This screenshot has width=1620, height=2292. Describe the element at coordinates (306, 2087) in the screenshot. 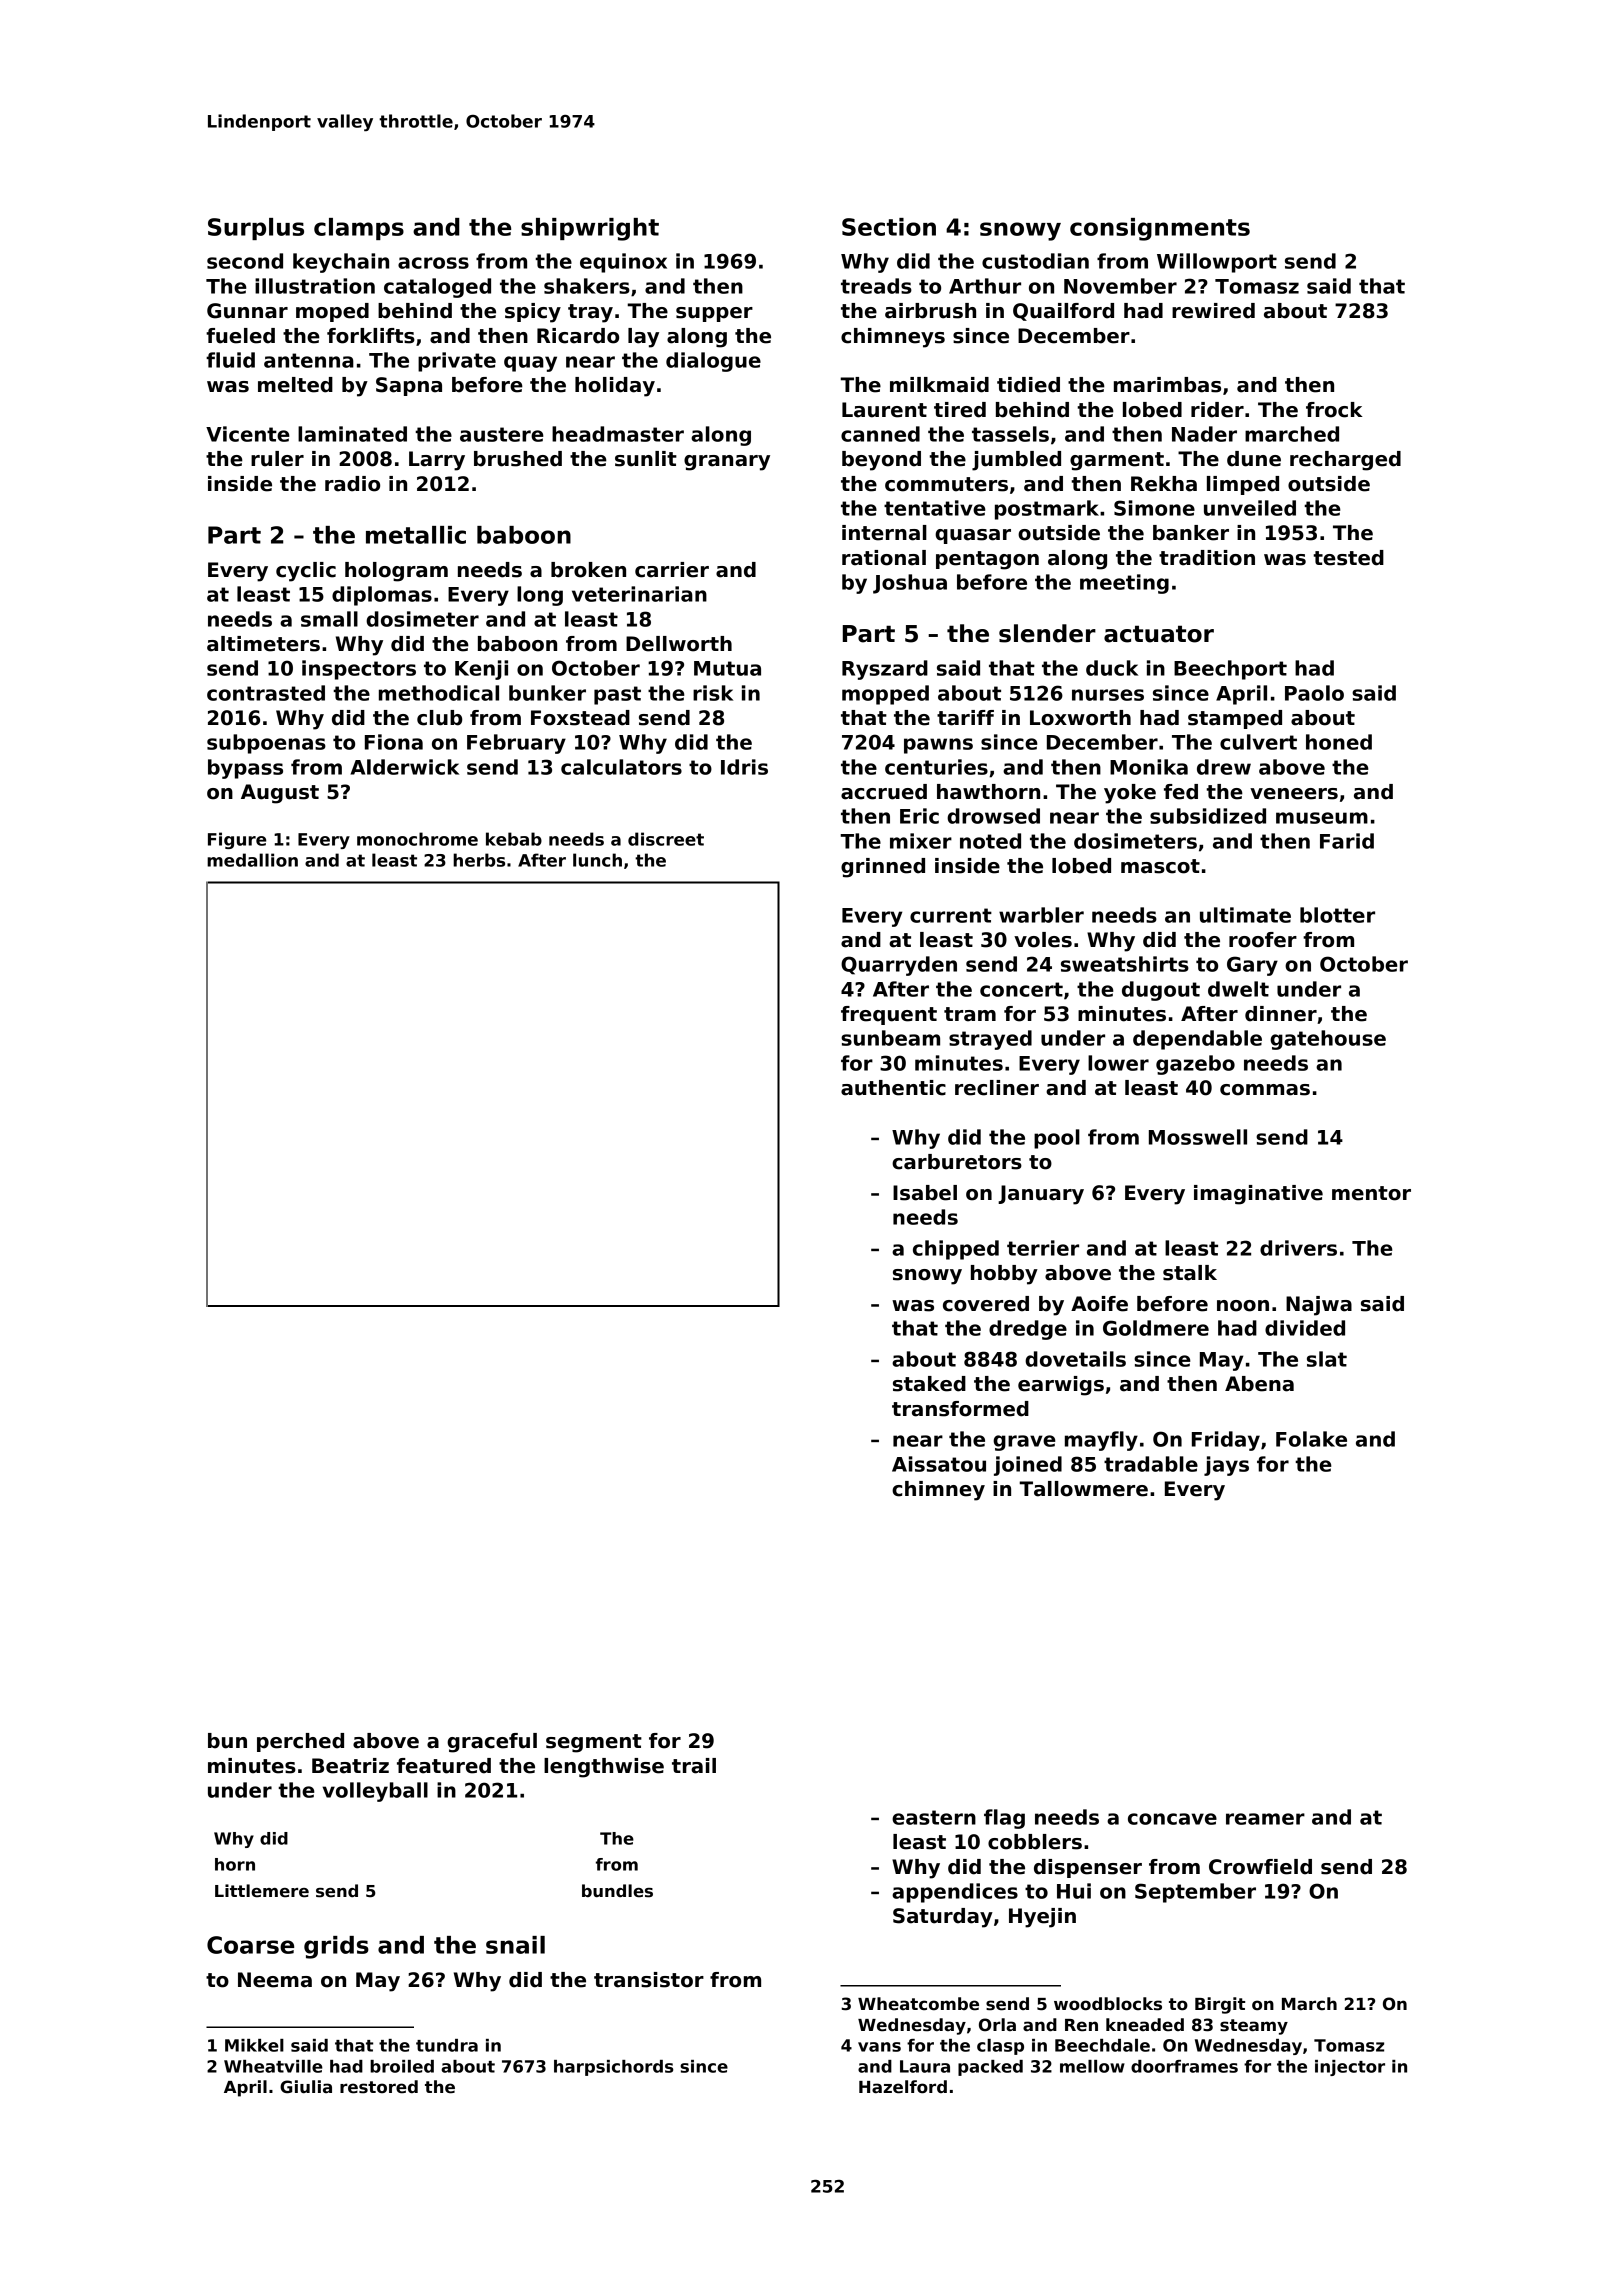

I see `Giulia` at that location.
